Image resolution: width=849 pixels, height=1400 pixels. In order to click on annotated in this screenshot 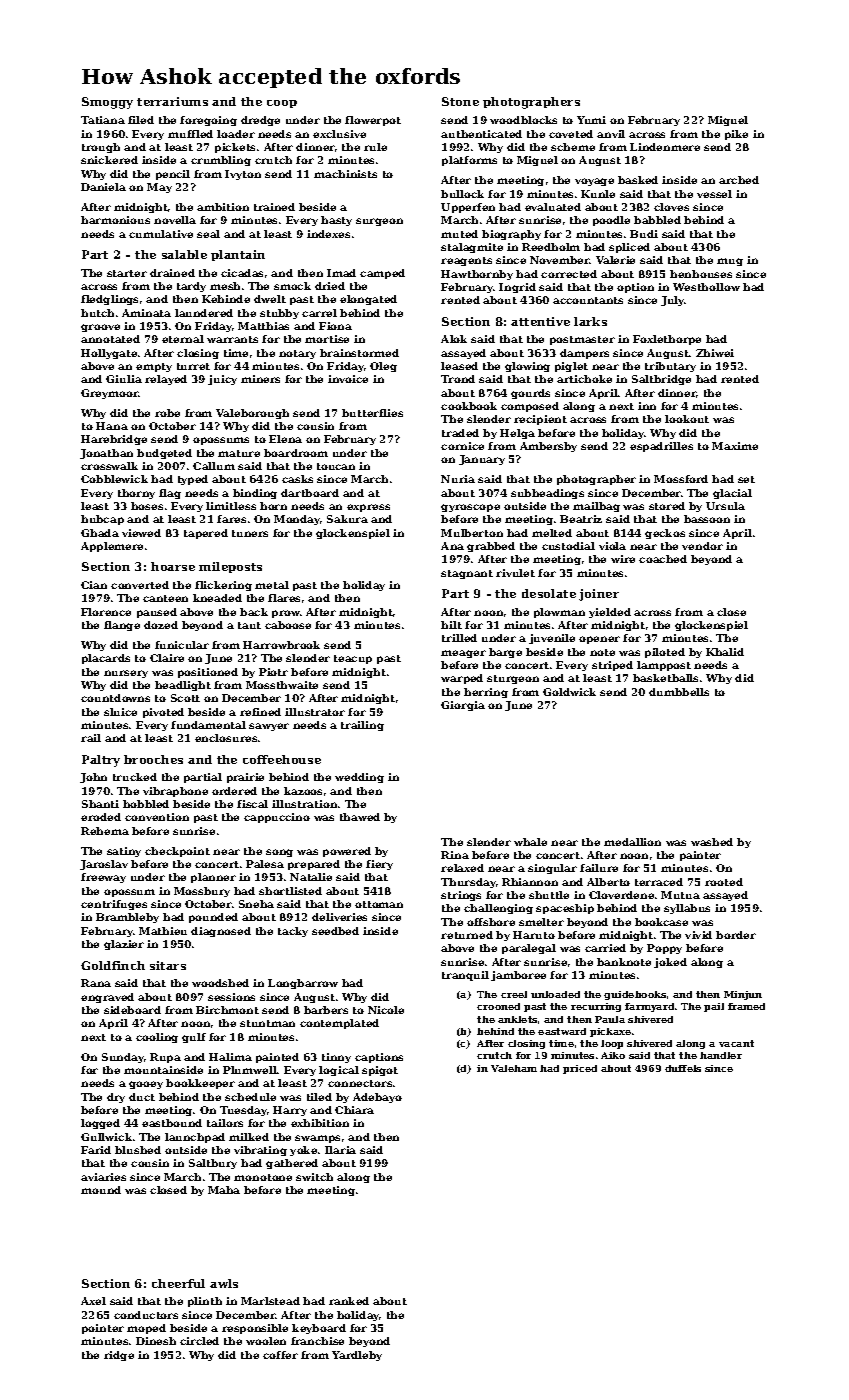, I will do `click(110, 339)`.
